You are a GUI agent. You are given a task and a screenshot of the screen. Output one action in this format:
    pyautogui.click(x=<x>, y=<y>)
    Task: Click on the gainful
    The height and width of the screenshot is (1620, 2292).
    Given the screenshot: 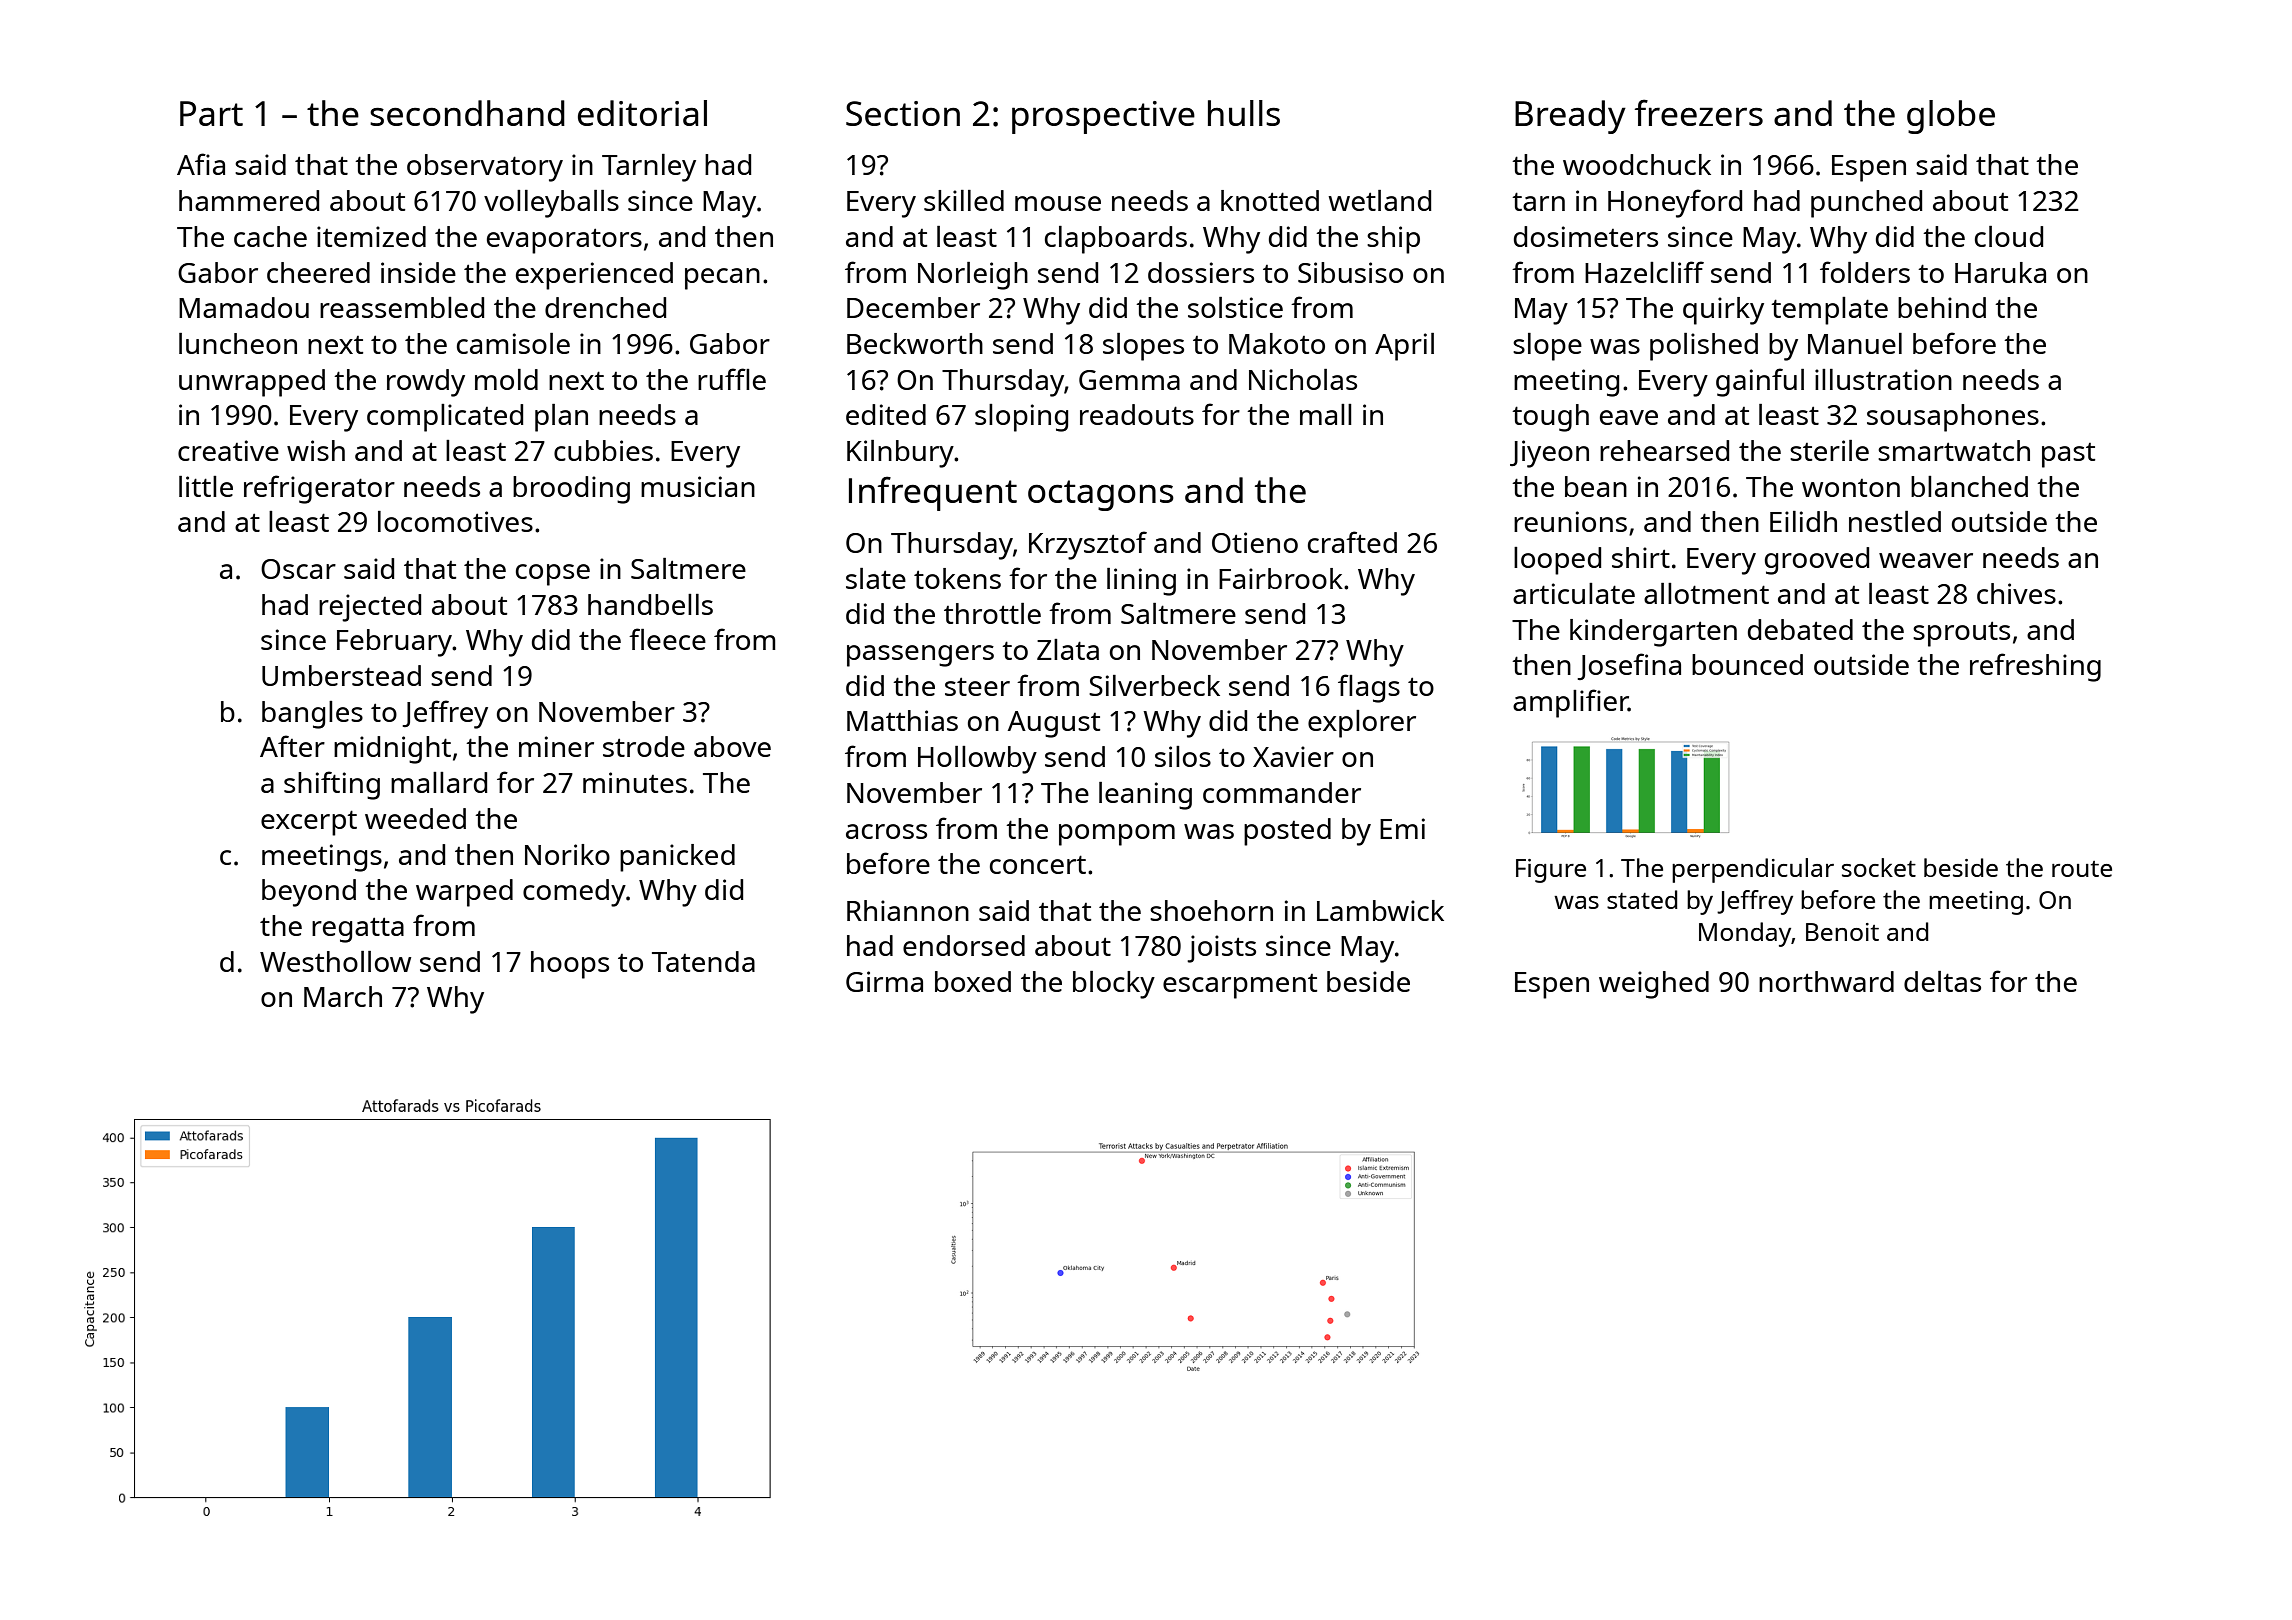 What is the action you would take?
    pyautogui.click(x=1760, y=382)
